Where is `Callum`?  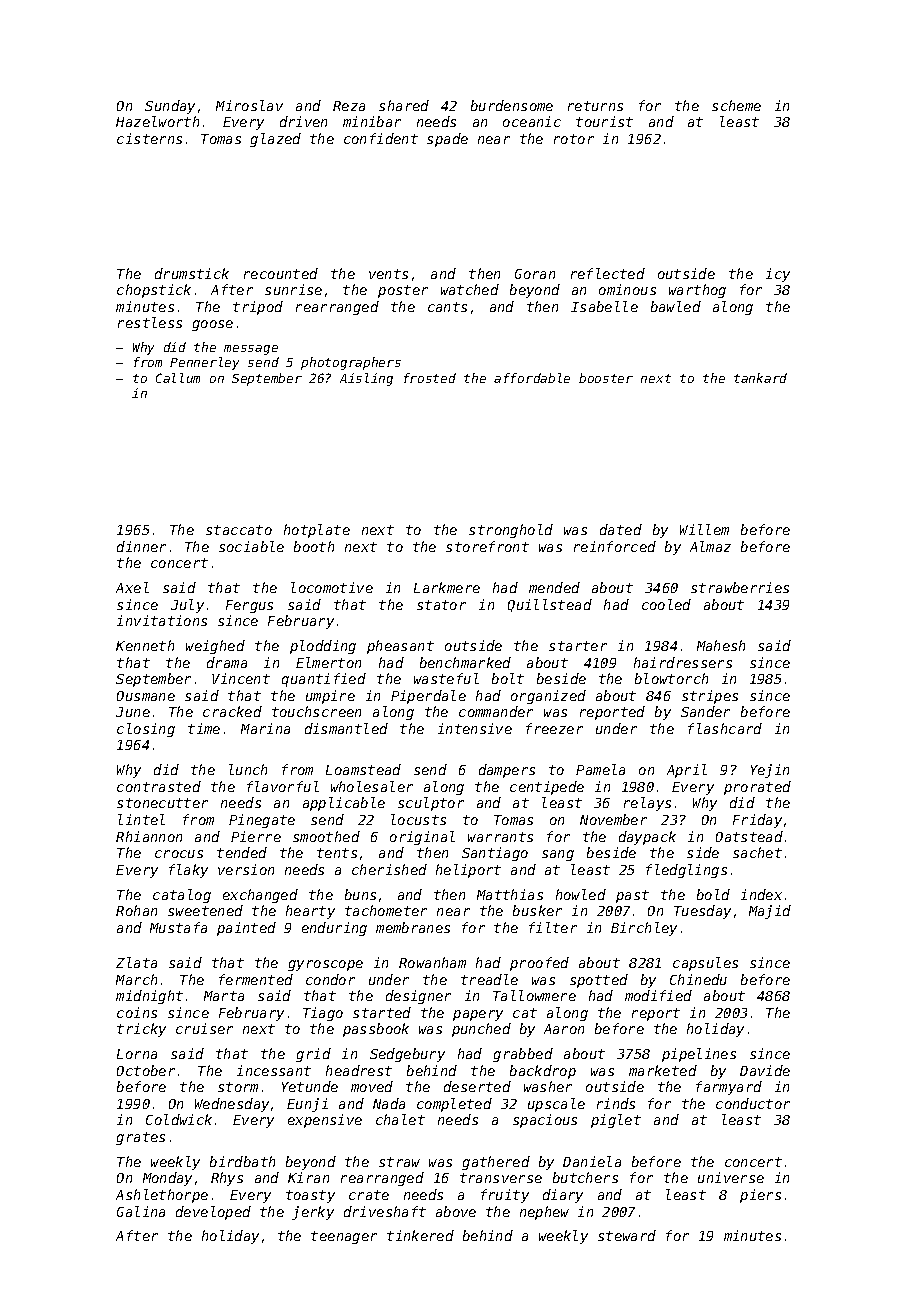 Callum is located at coordinates (178, 378).
